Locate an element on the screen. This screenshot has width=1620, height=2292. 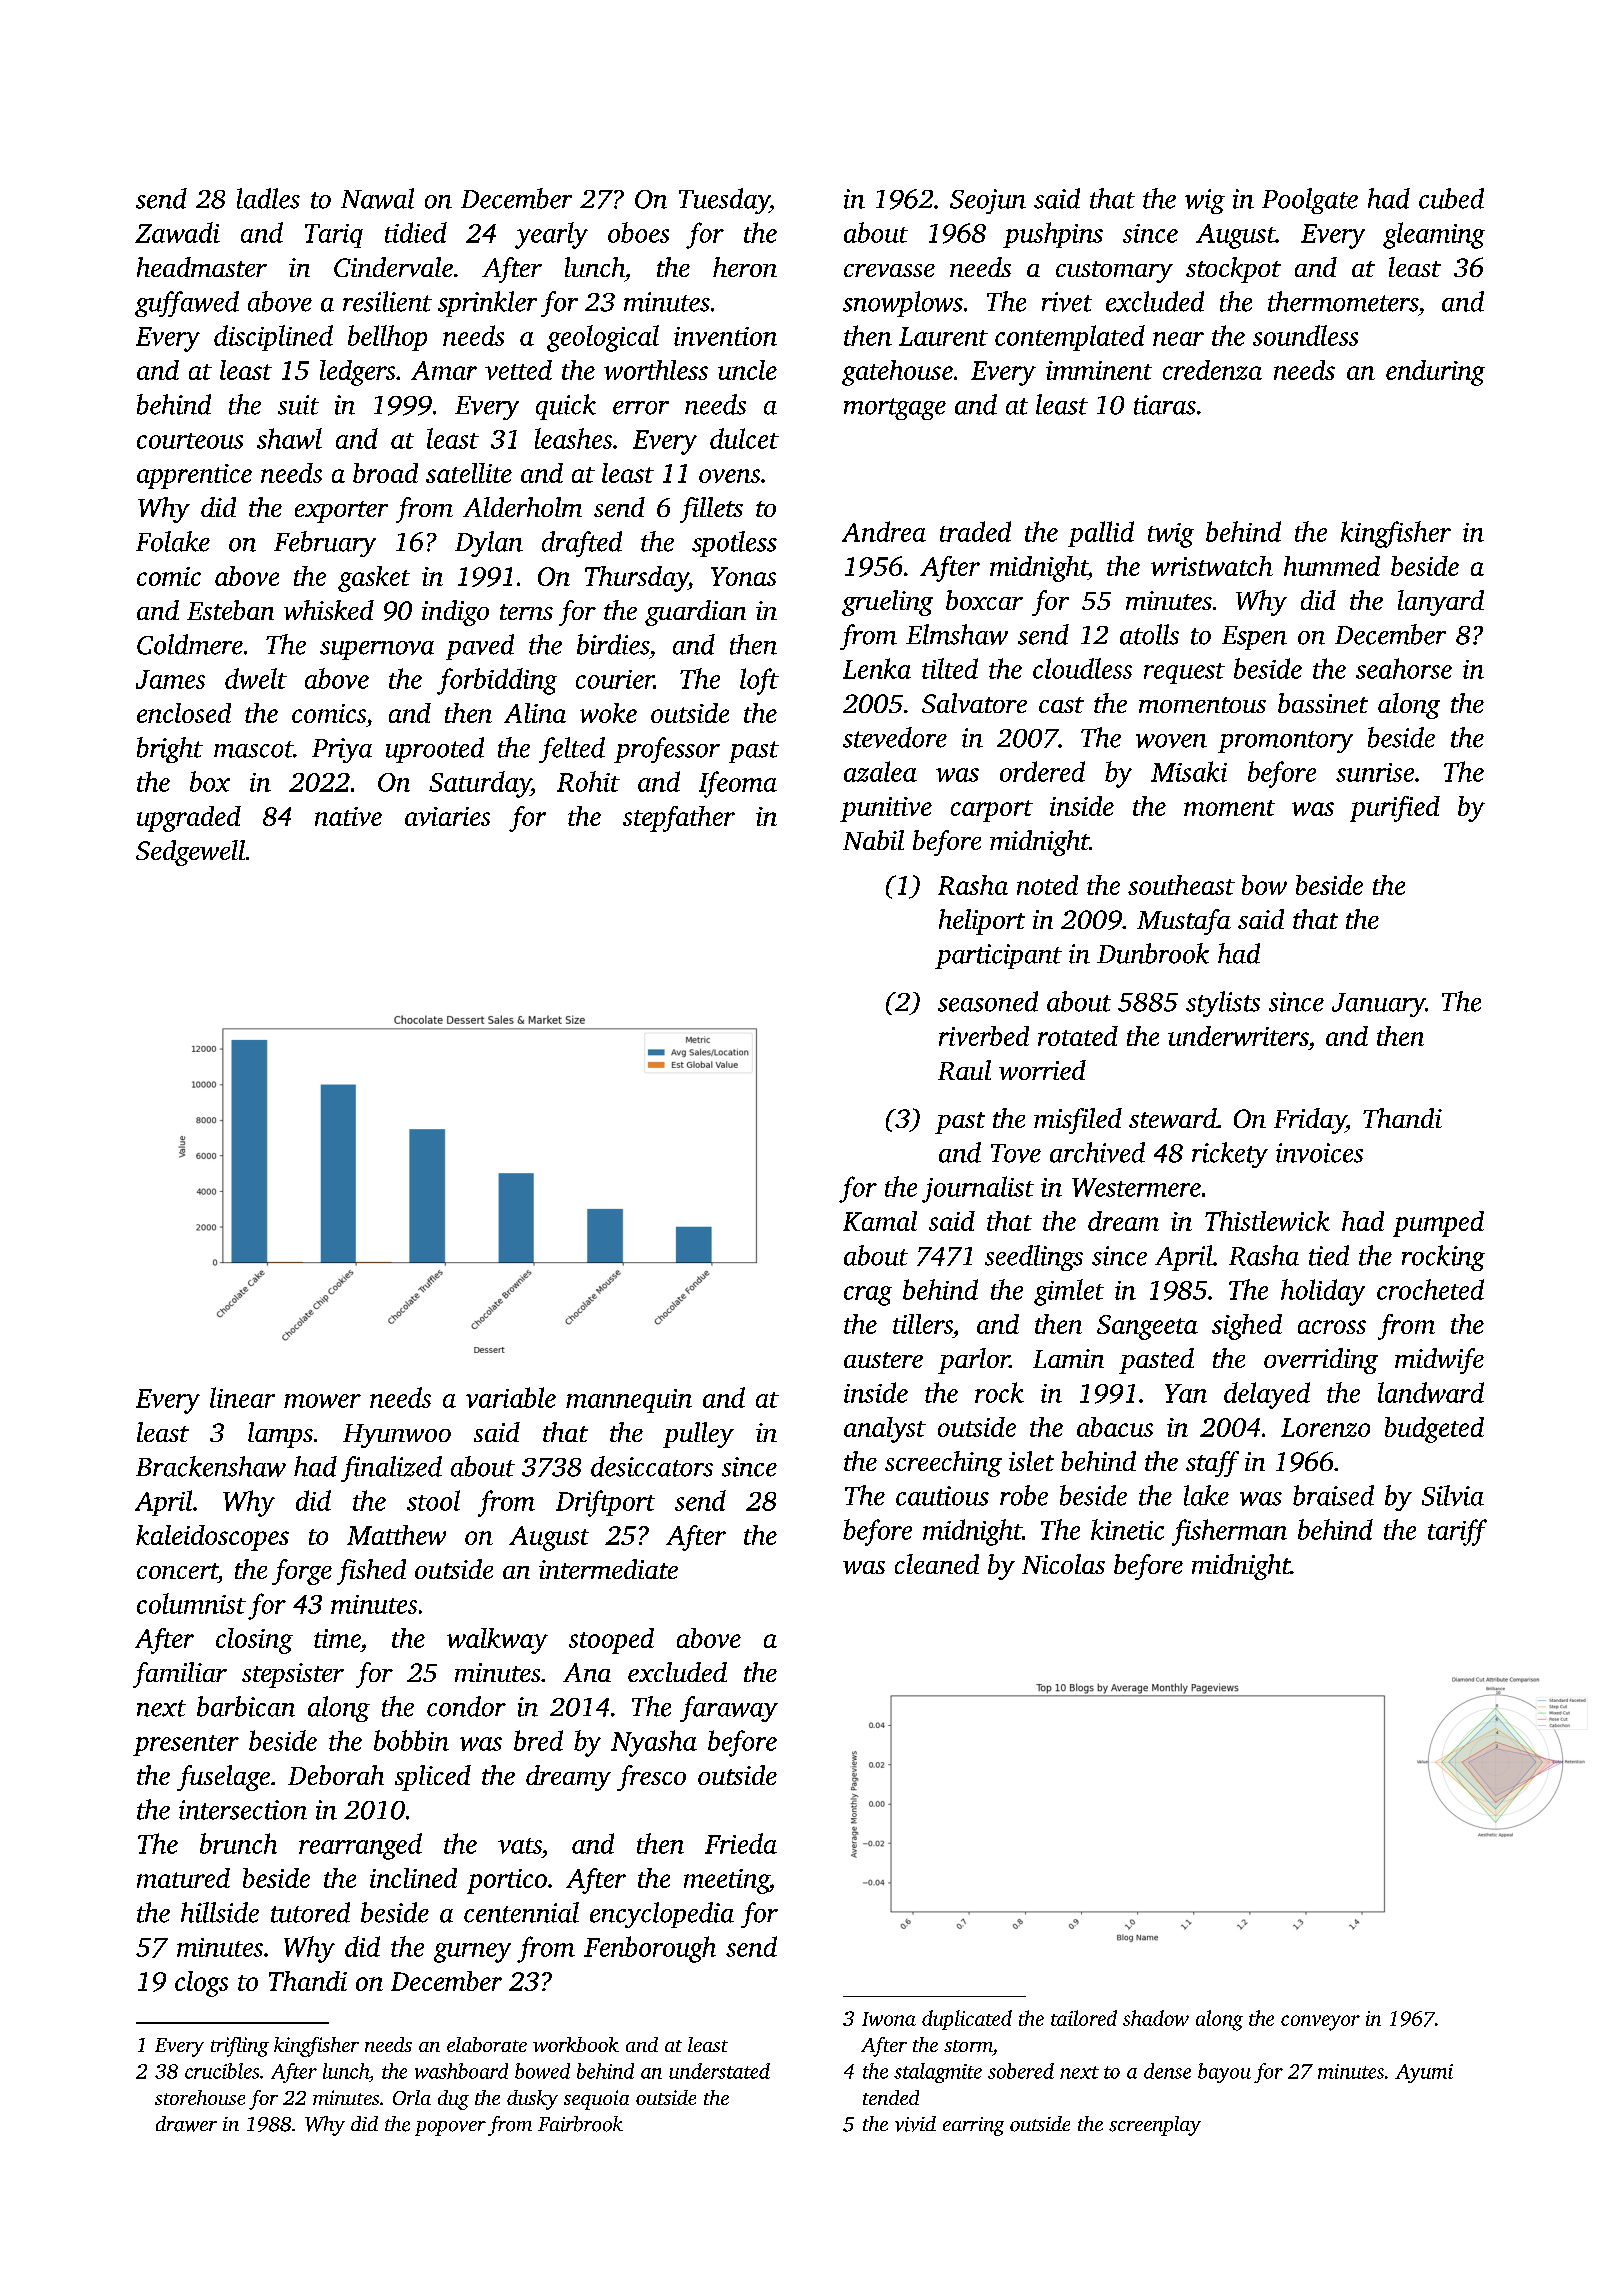
understated is located at coordinates (719, 2071).
